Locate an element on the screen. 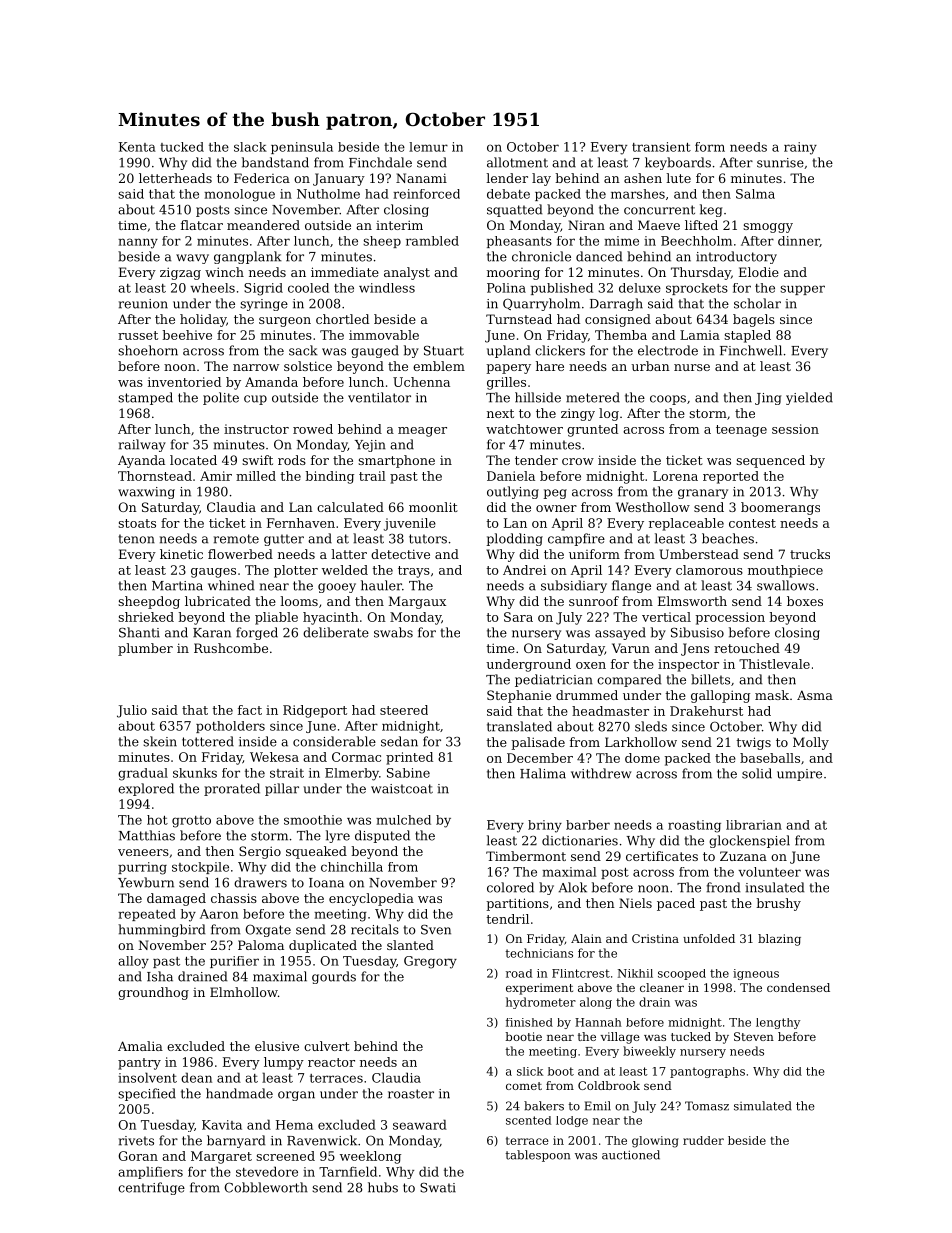 The width and height of the screenshot is (952, 1233). waxwing is located at coordinates (146, 493).
